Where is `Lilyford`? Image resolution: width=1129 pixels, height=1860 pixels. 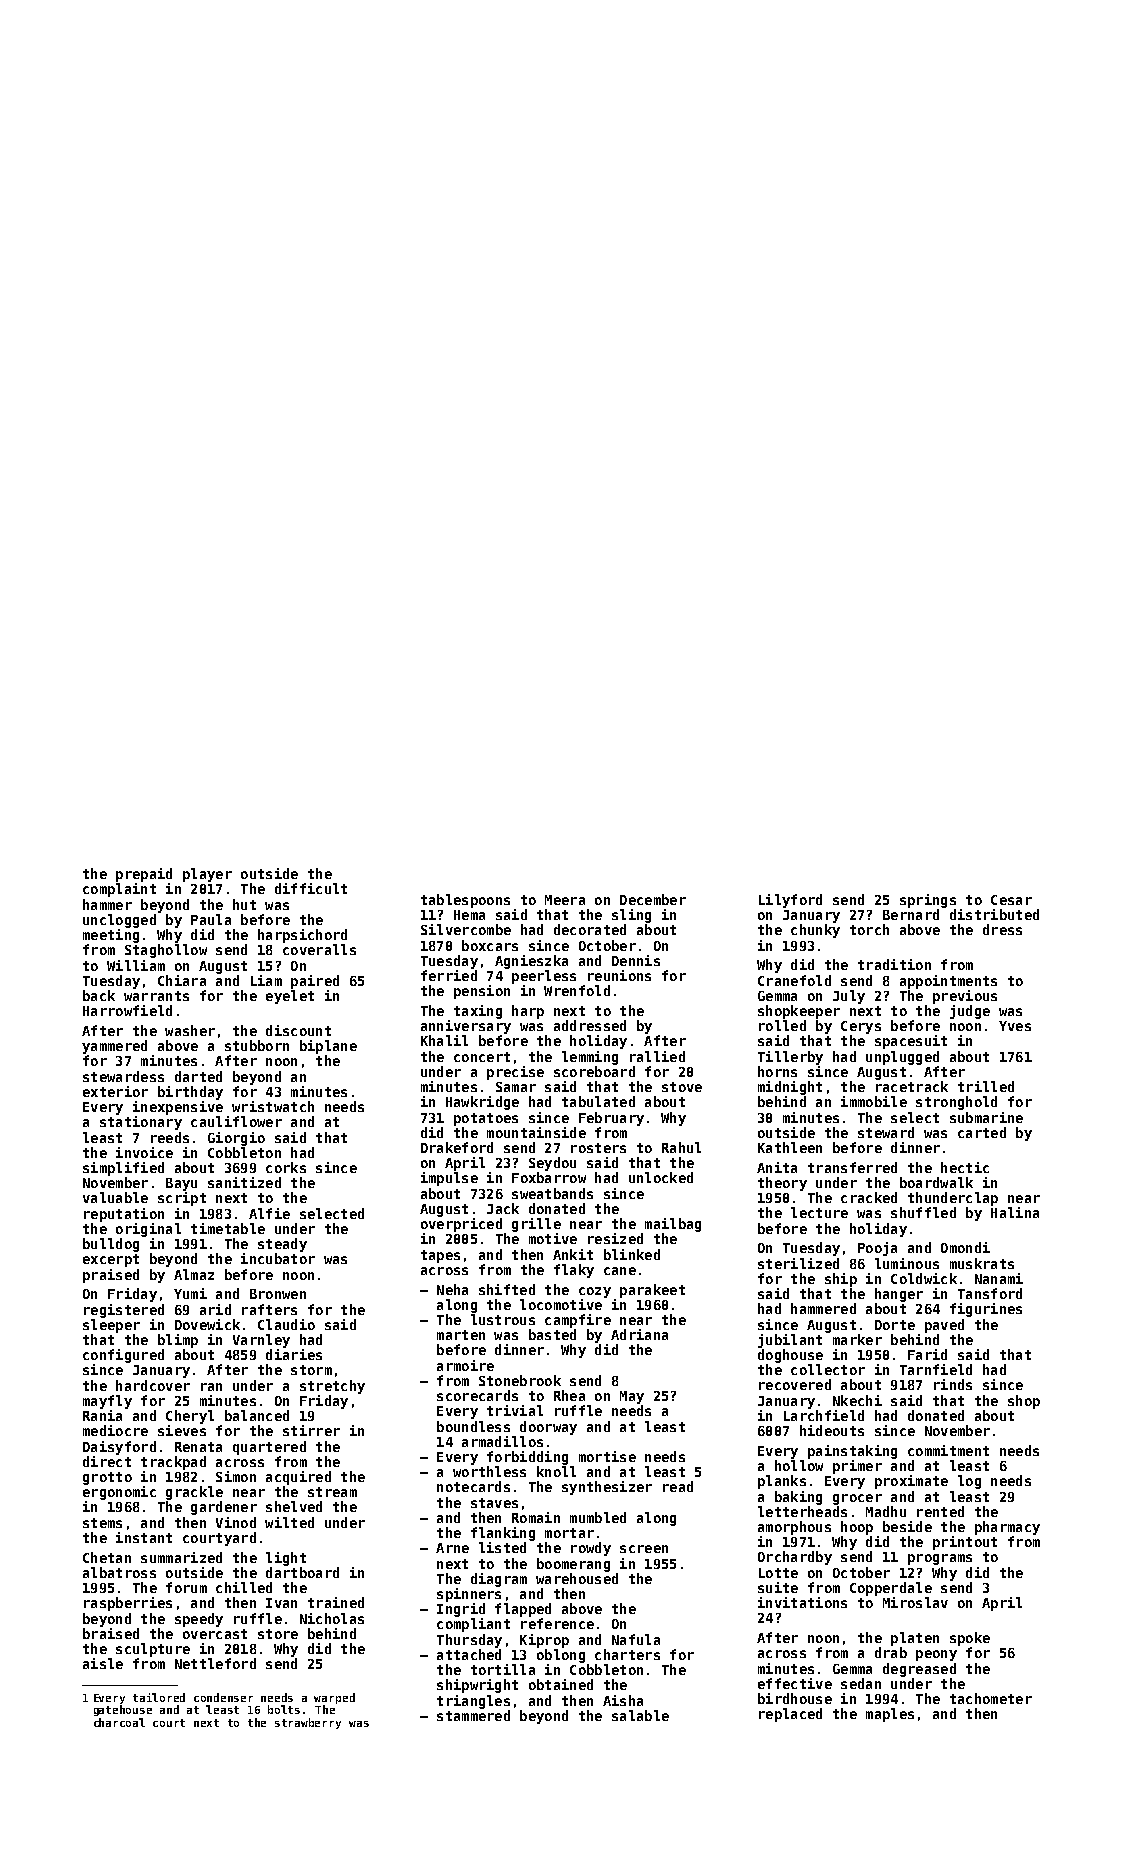
Lilyford is located at coordinates (790, 901).
